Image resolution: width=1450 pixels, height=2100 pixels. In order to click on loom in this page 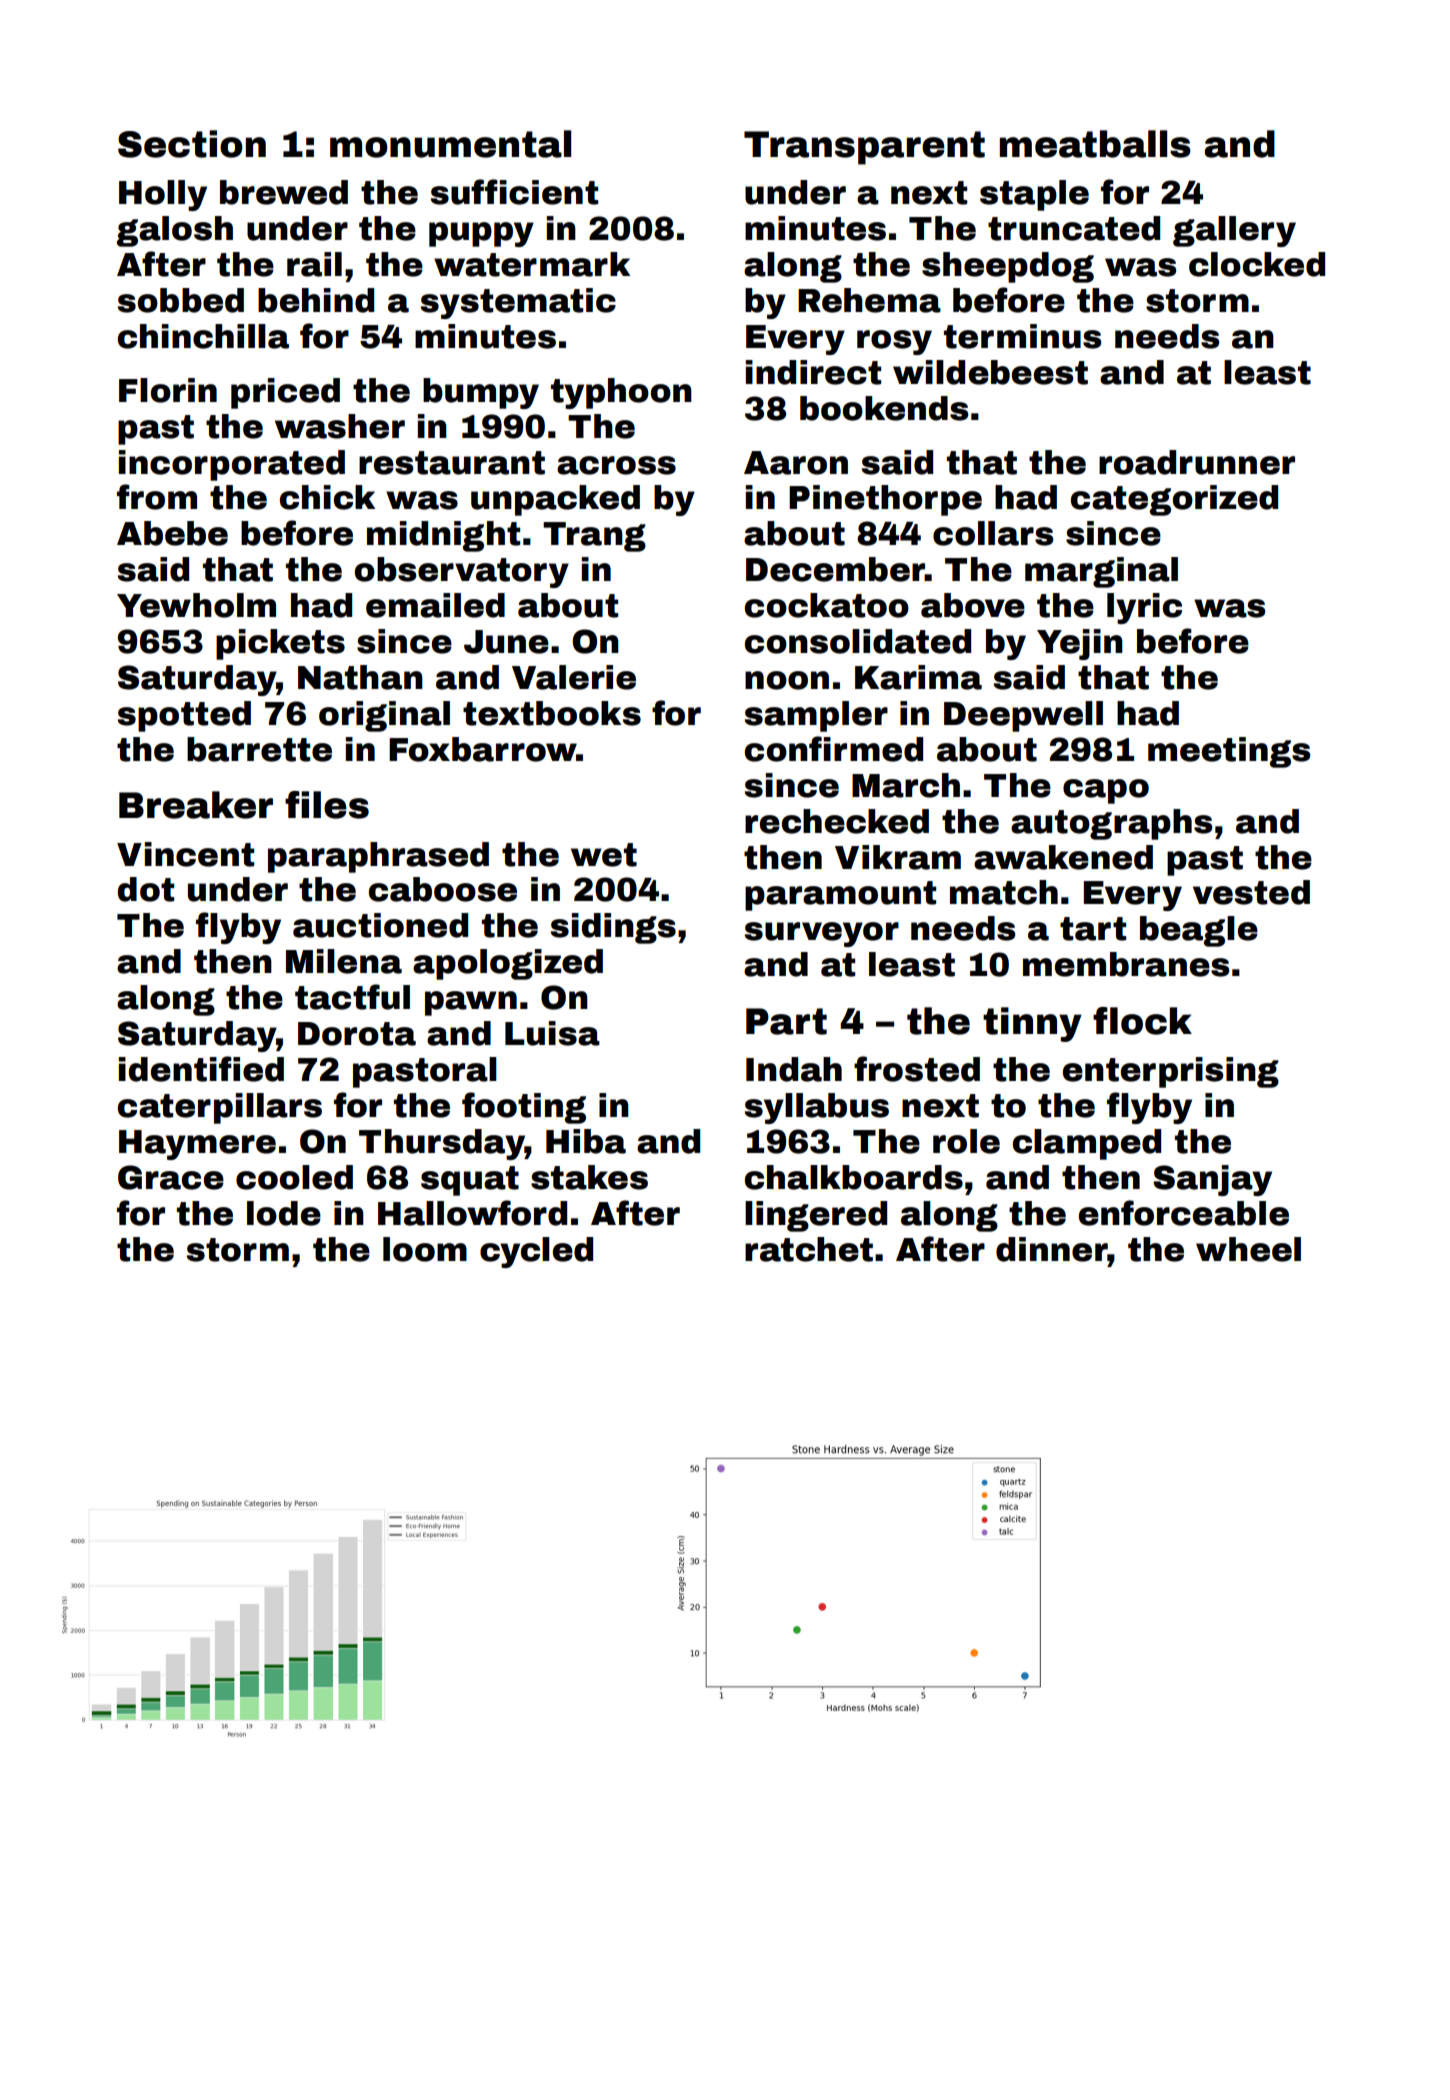, I will do `click(425, 1249)`.
